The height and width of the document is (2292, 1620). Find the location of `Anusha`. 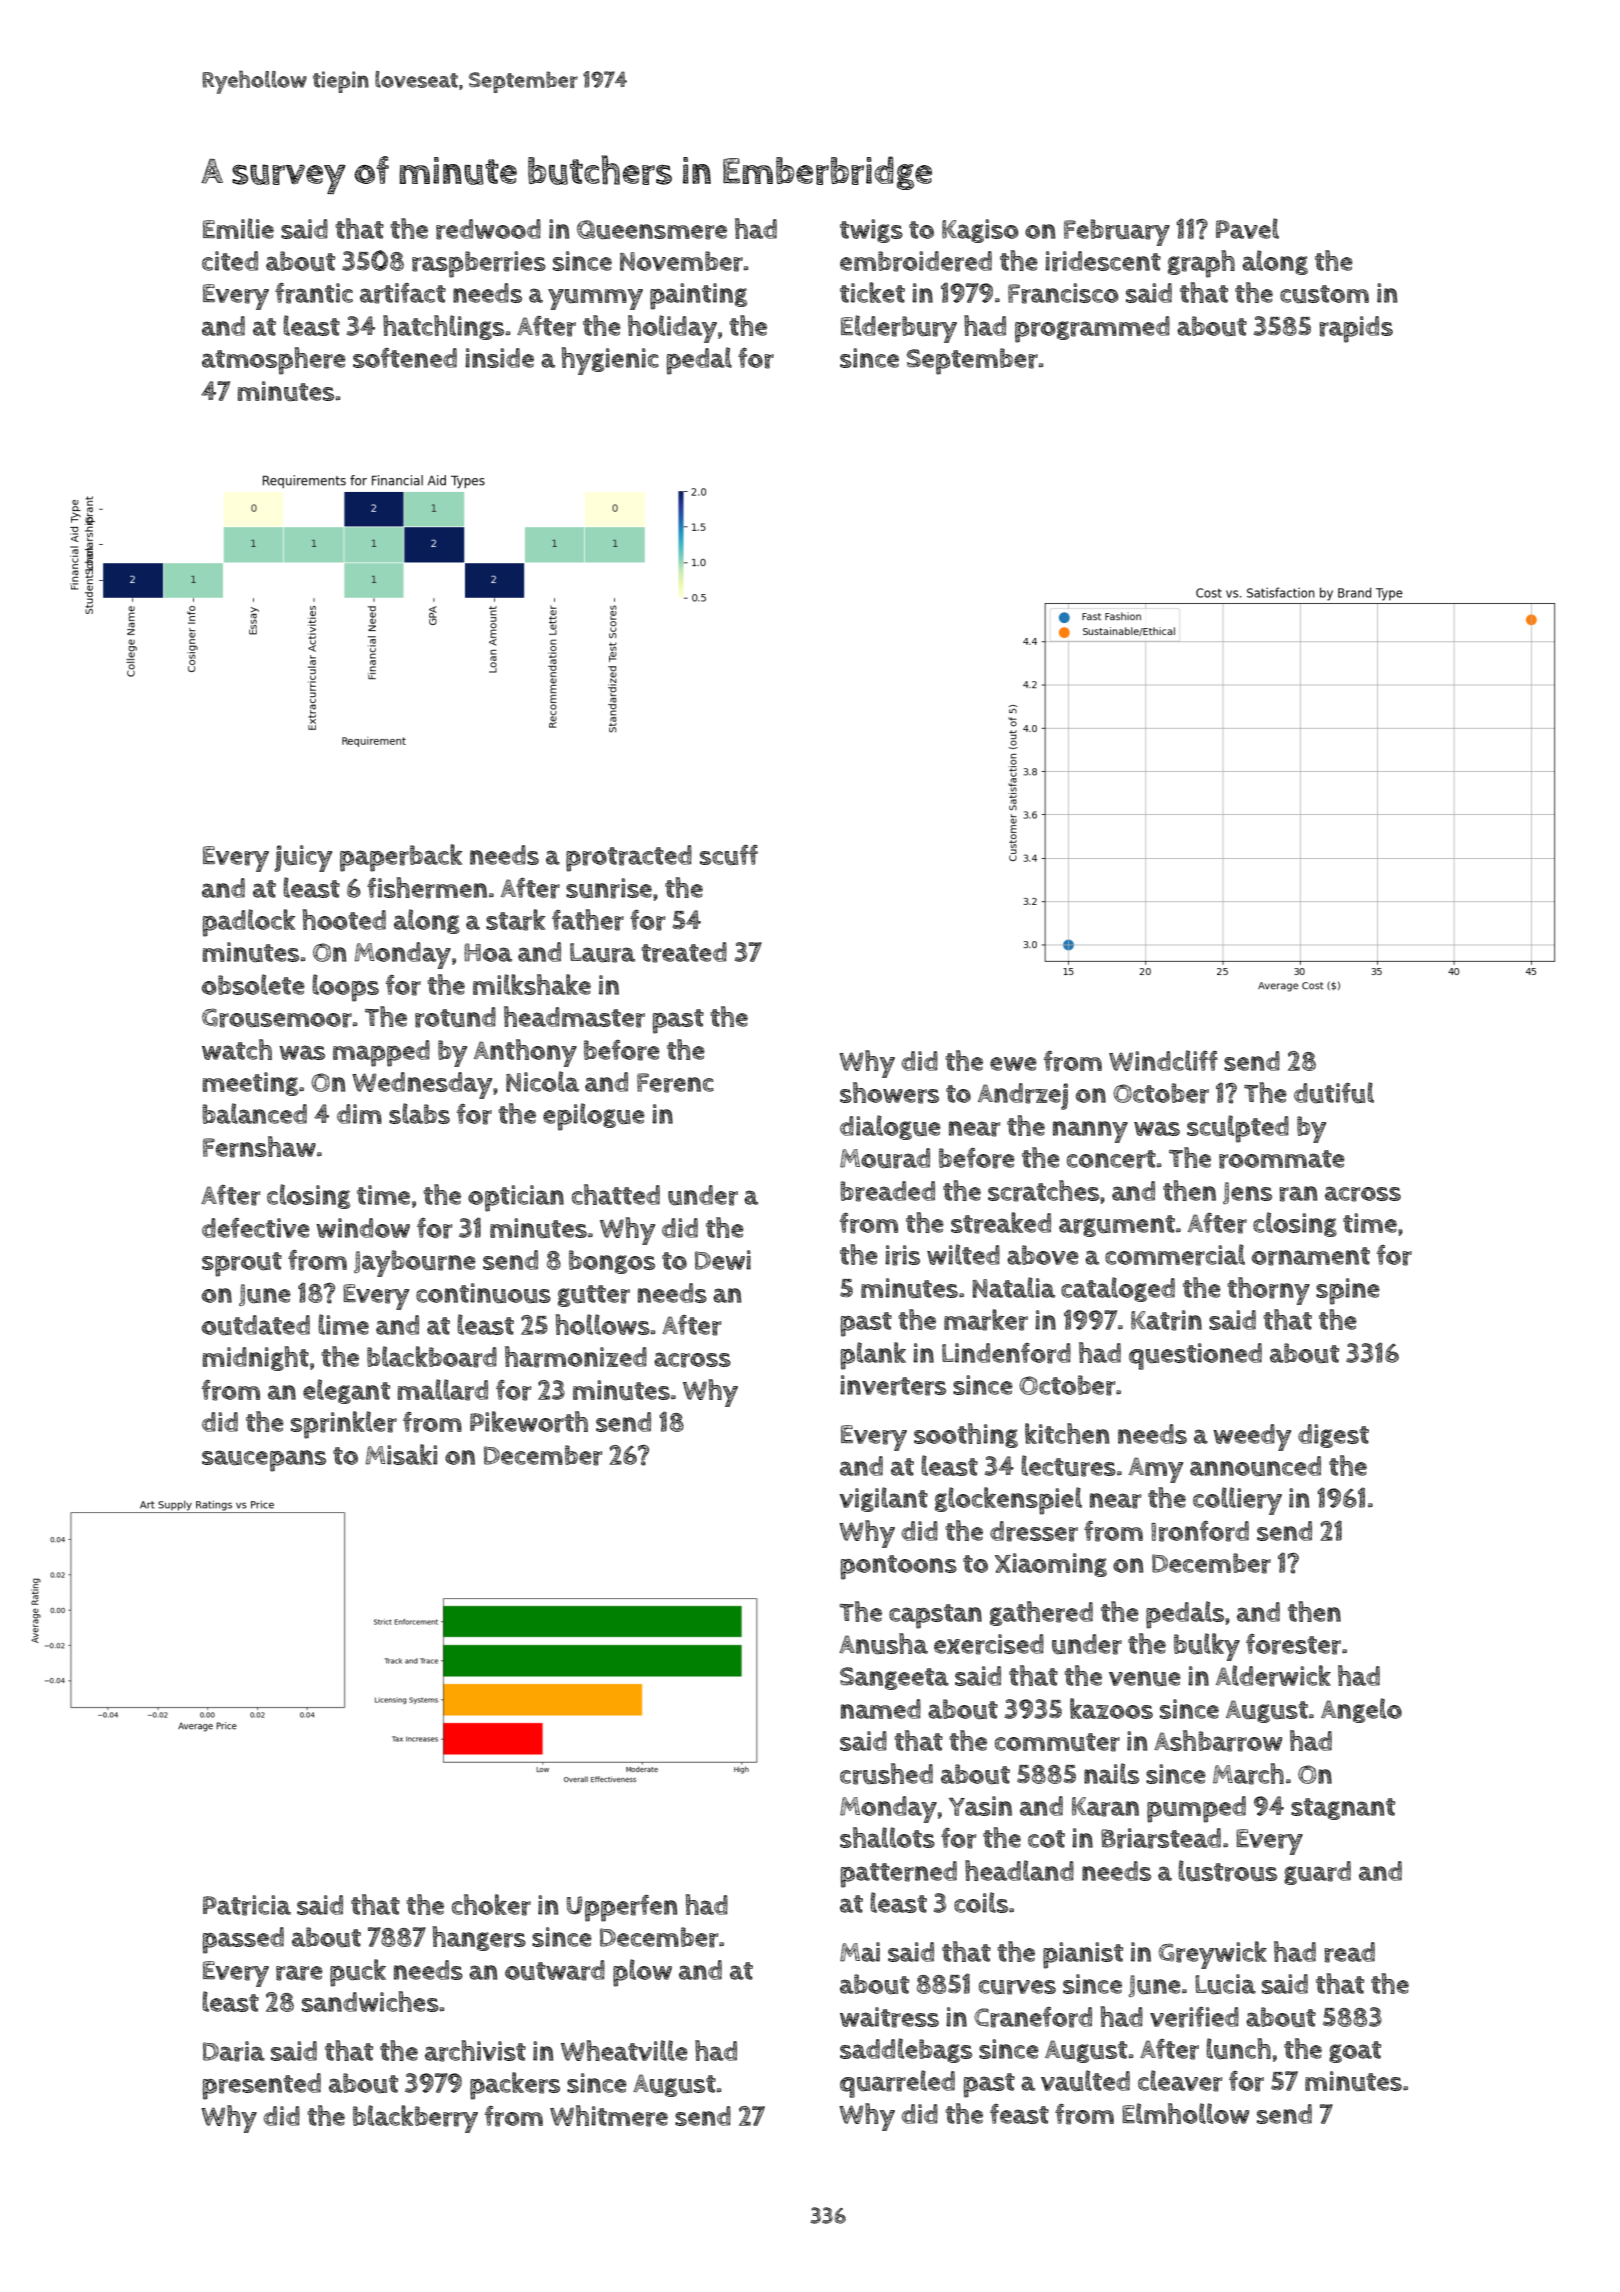

Anusha is located at coordinates (883, 1643).
